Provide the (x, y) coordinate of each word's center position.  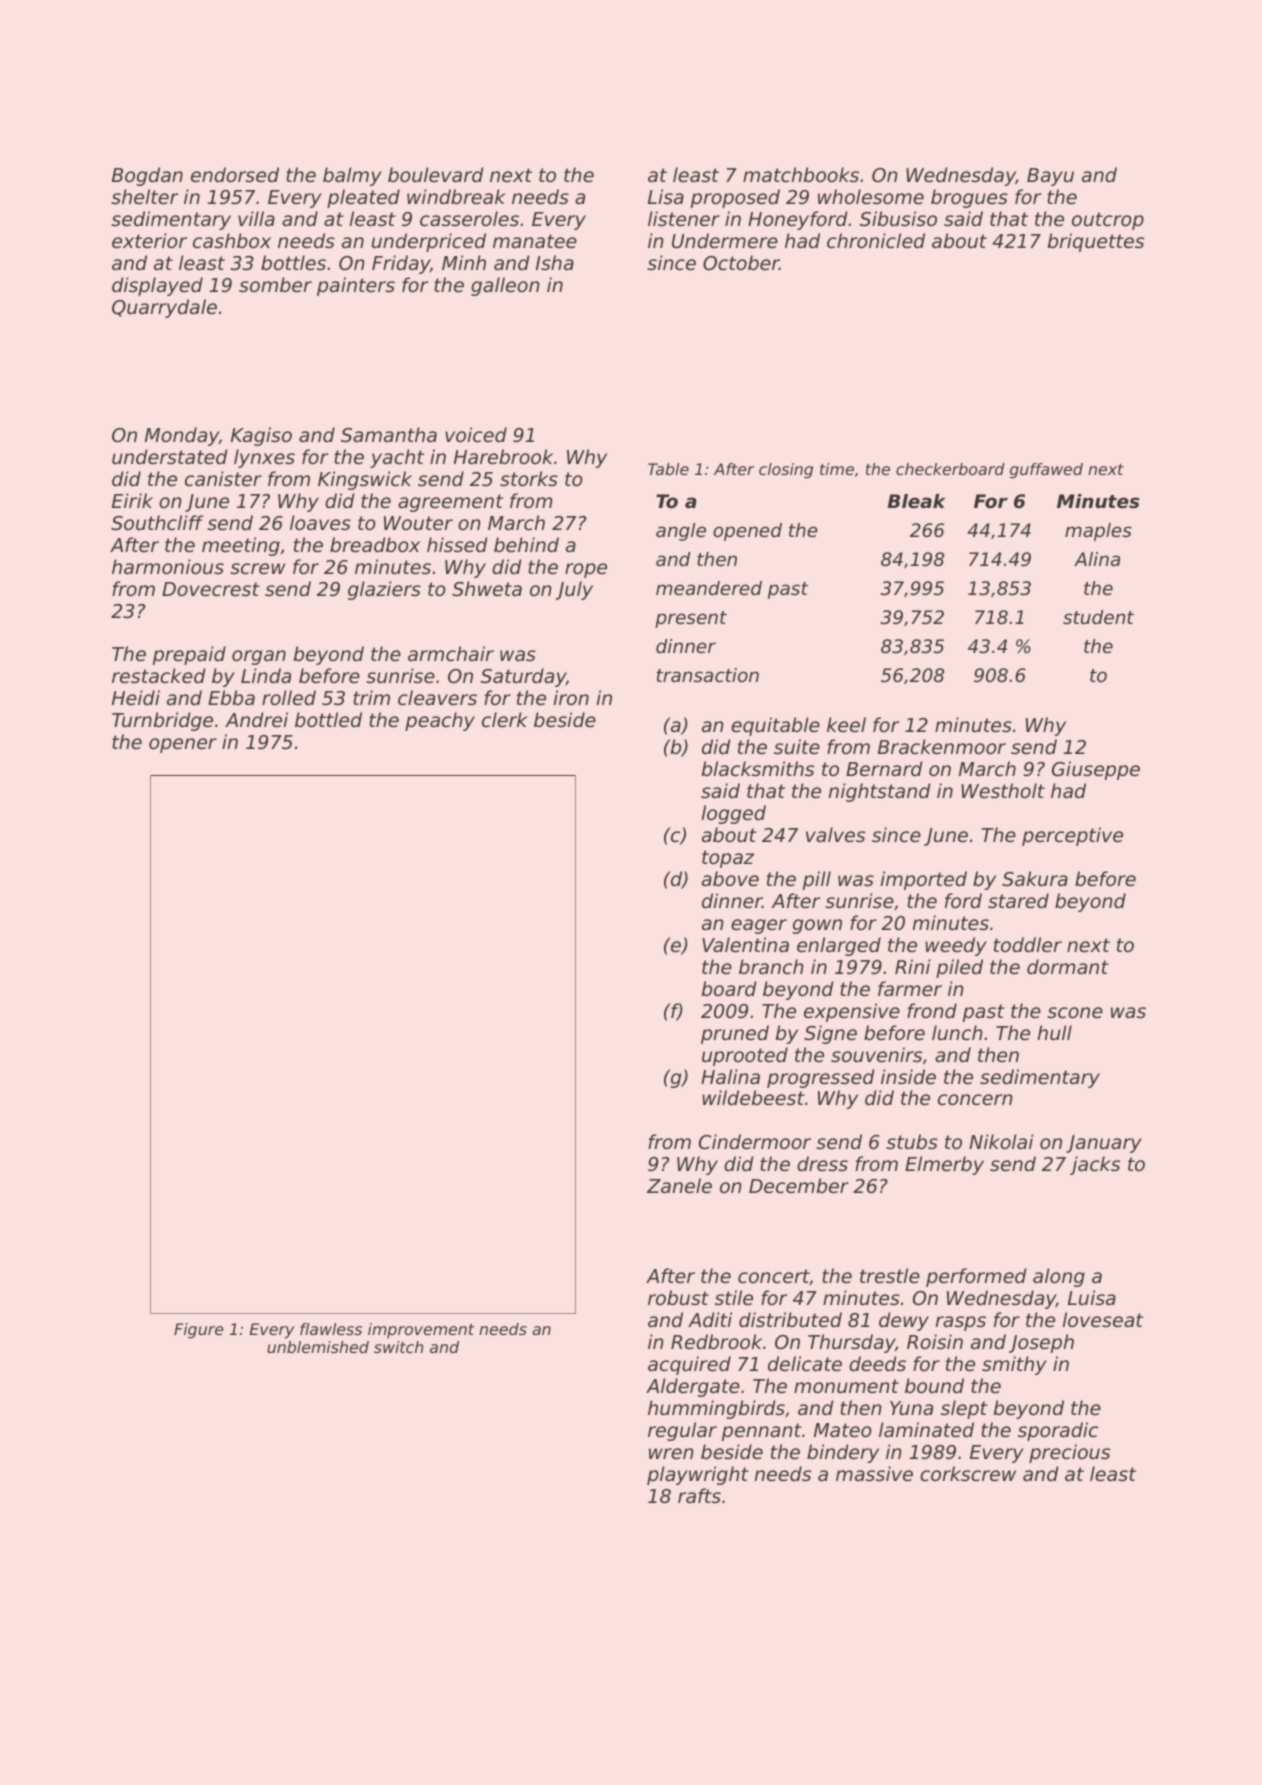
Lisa (666, 196)
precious (1069, 1453)
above (730, 878)
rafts (699, 1495)
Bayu (1050, 177)
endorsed (235, 175)
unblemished (318, 1347)
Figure (199, 1331)
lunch (957, 1032)
